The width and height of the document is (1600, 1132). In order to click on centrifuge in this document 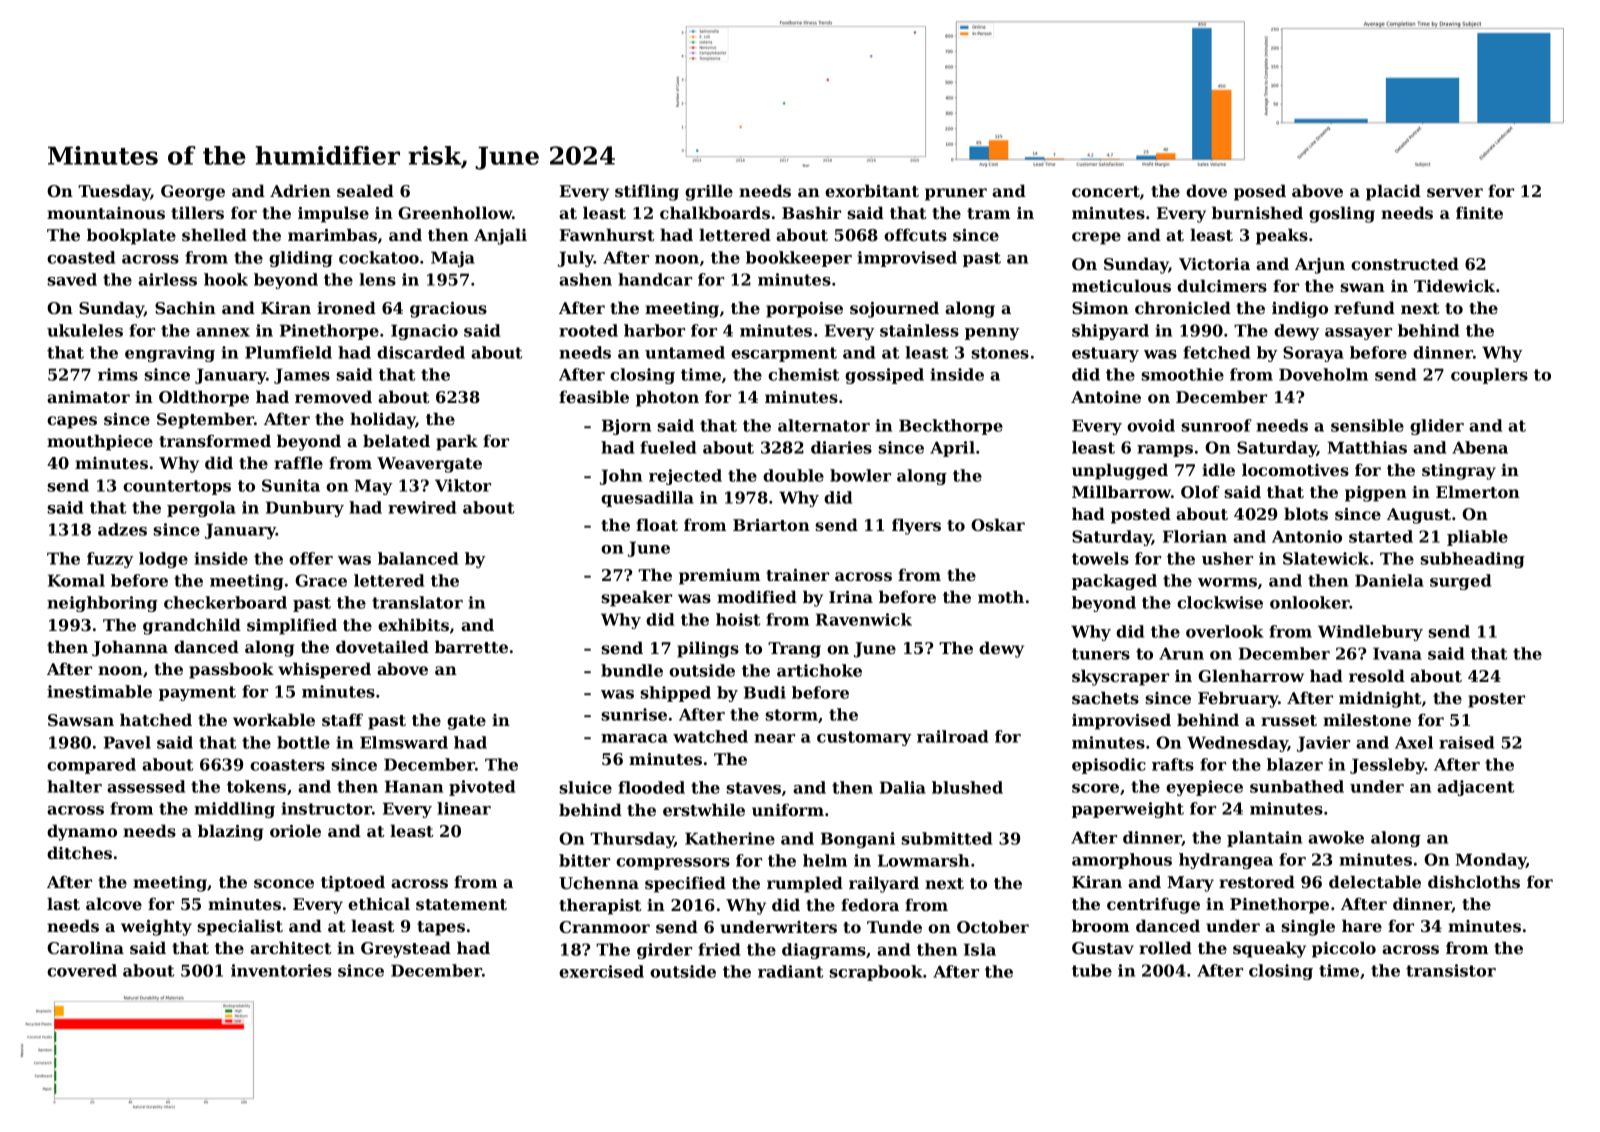, I will do `click(1153, 905)`.
